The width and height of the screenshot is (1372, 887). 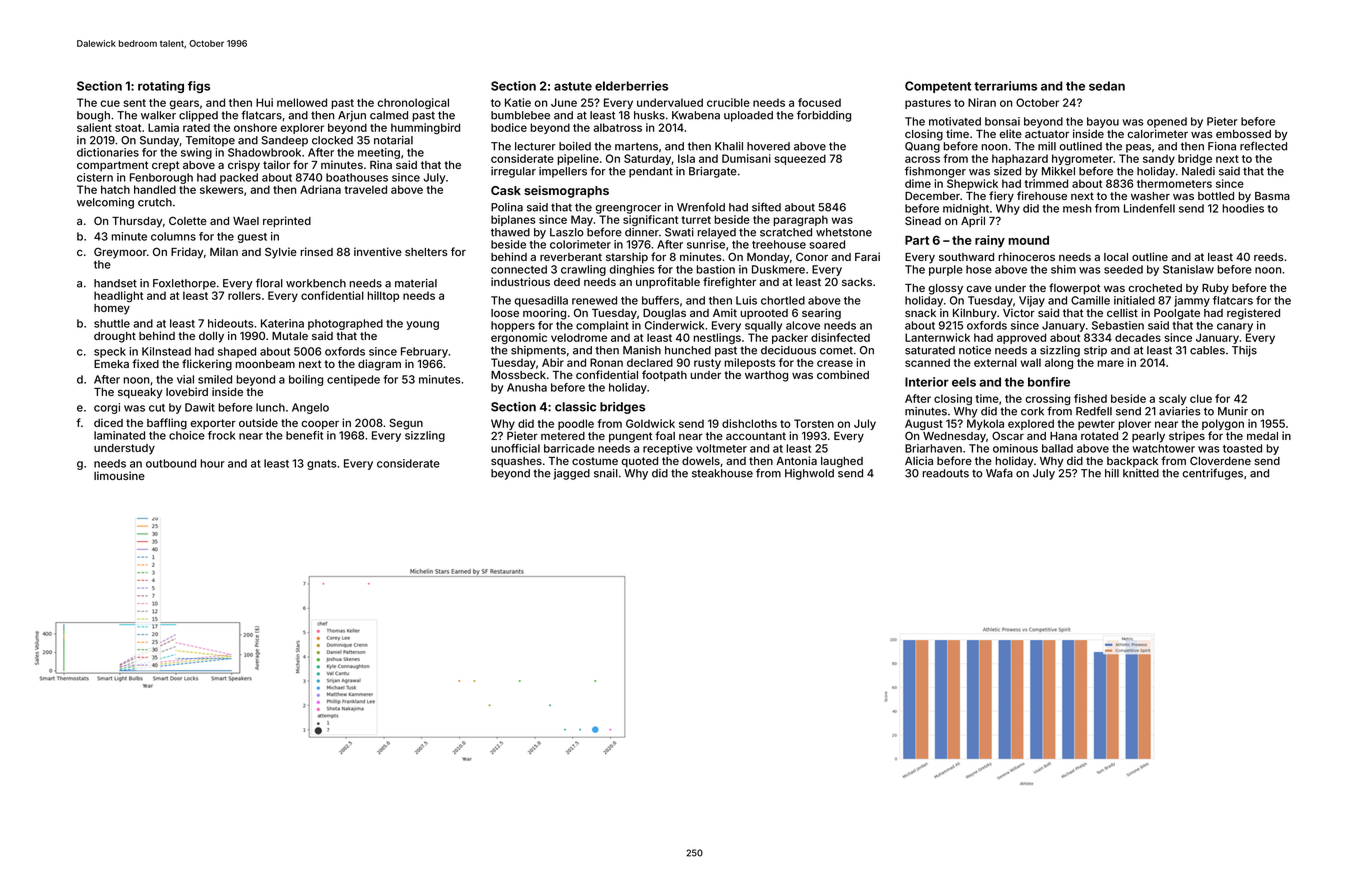 What do you see at coordinates (320, 189) in the screenshot?
I see `Adriana` at bounding box center [320, 189].
